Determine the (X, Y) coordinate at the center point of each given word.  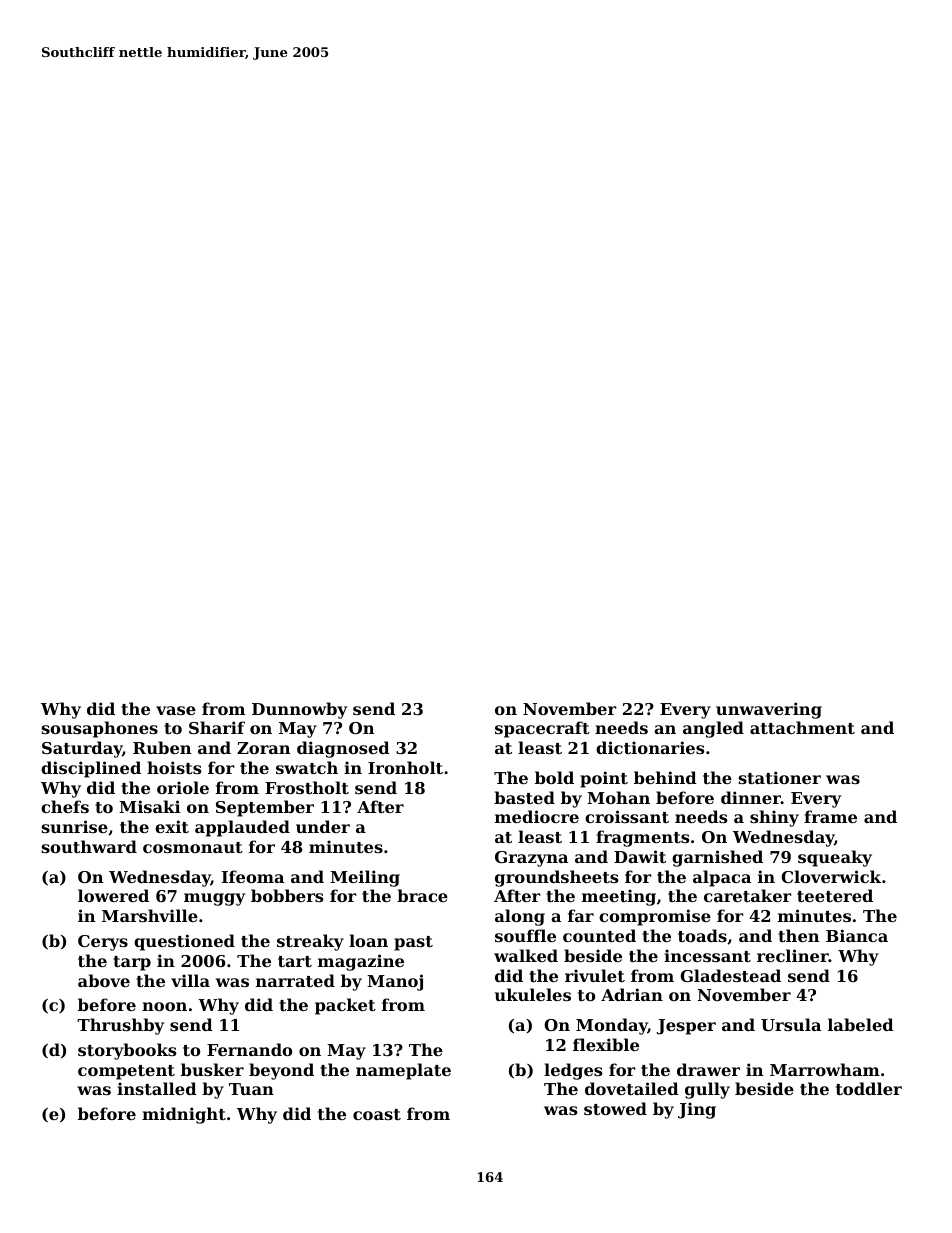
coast (377, 1114)
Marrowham (825, 1069)
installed (157, 1088)
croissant (627, 816)
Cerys (103, 943)
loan (368, 940)
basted (524, 797)
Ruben (162, 747)
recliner (793, 955)
